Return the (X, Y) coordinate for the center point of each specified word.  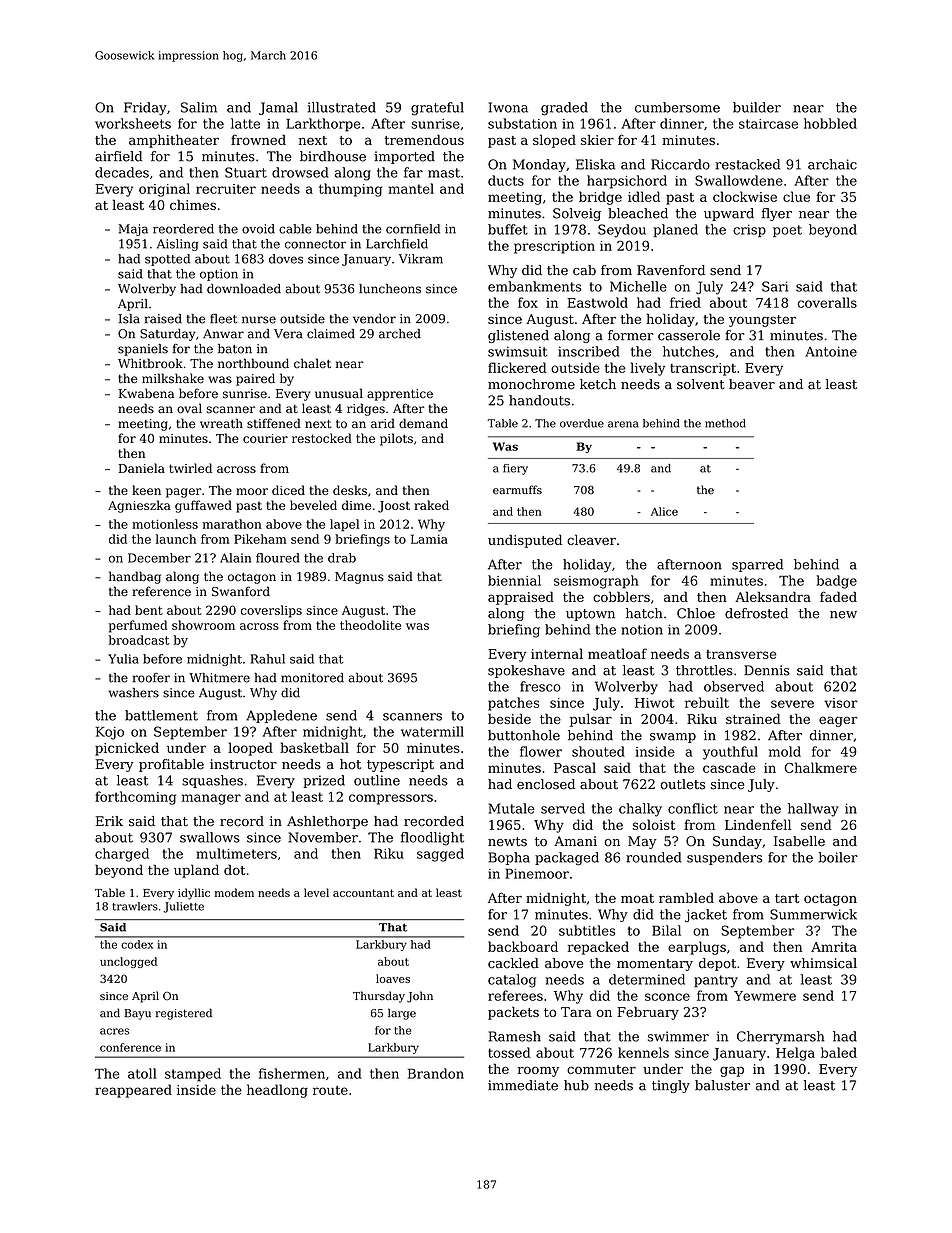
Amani (575, 841)
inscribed (588, 351)
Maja (133, 230)
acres (114, 1031)
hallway (813, 810)
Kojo (110, 733)
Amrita (834, 947)
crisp (749, 230)
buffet (508, 229)
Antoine (831, 351)
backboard (523, 946)
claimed (331, 334)
